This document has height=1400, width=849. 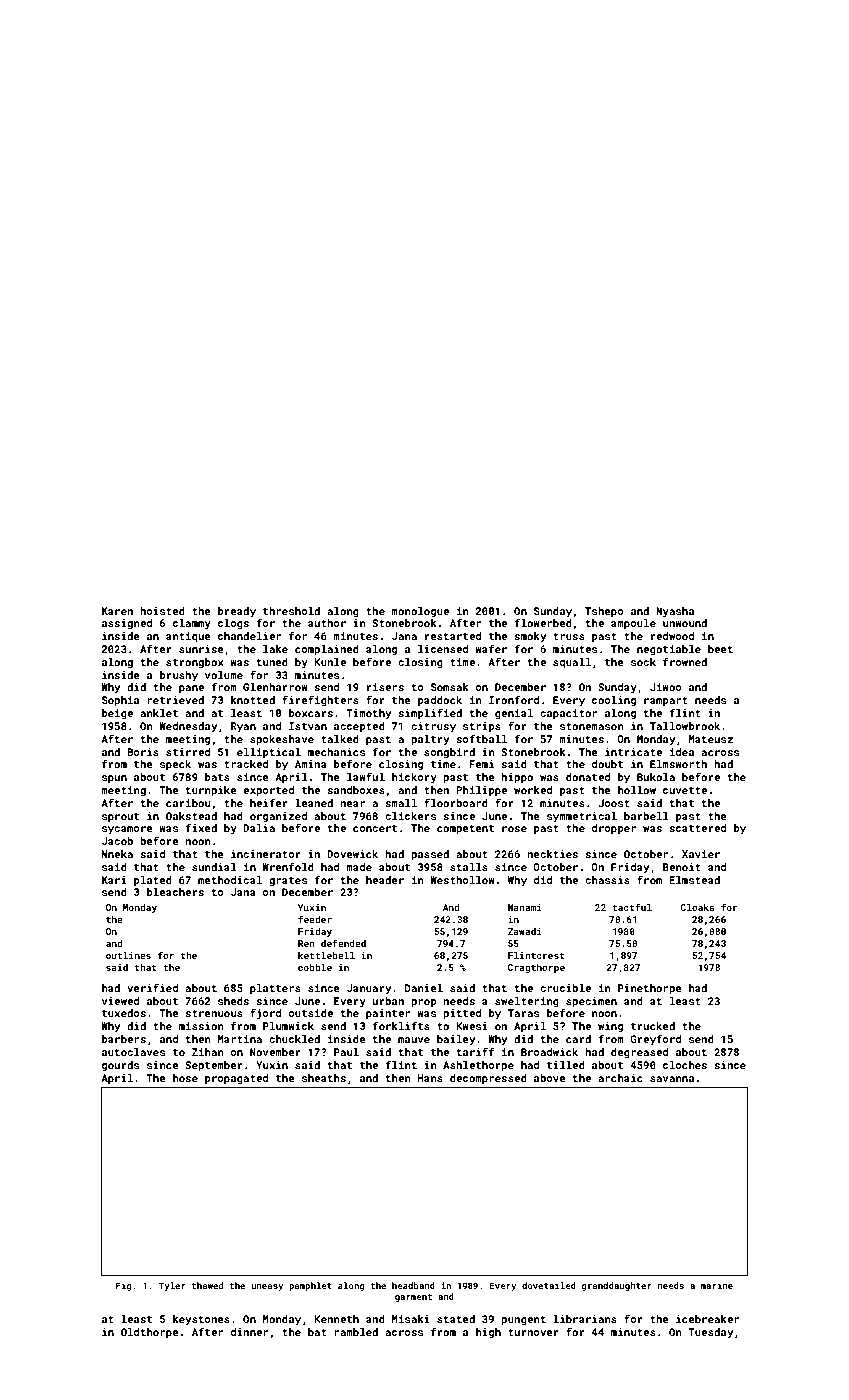 I want to click on methodical, so click(x=230, y=880).
